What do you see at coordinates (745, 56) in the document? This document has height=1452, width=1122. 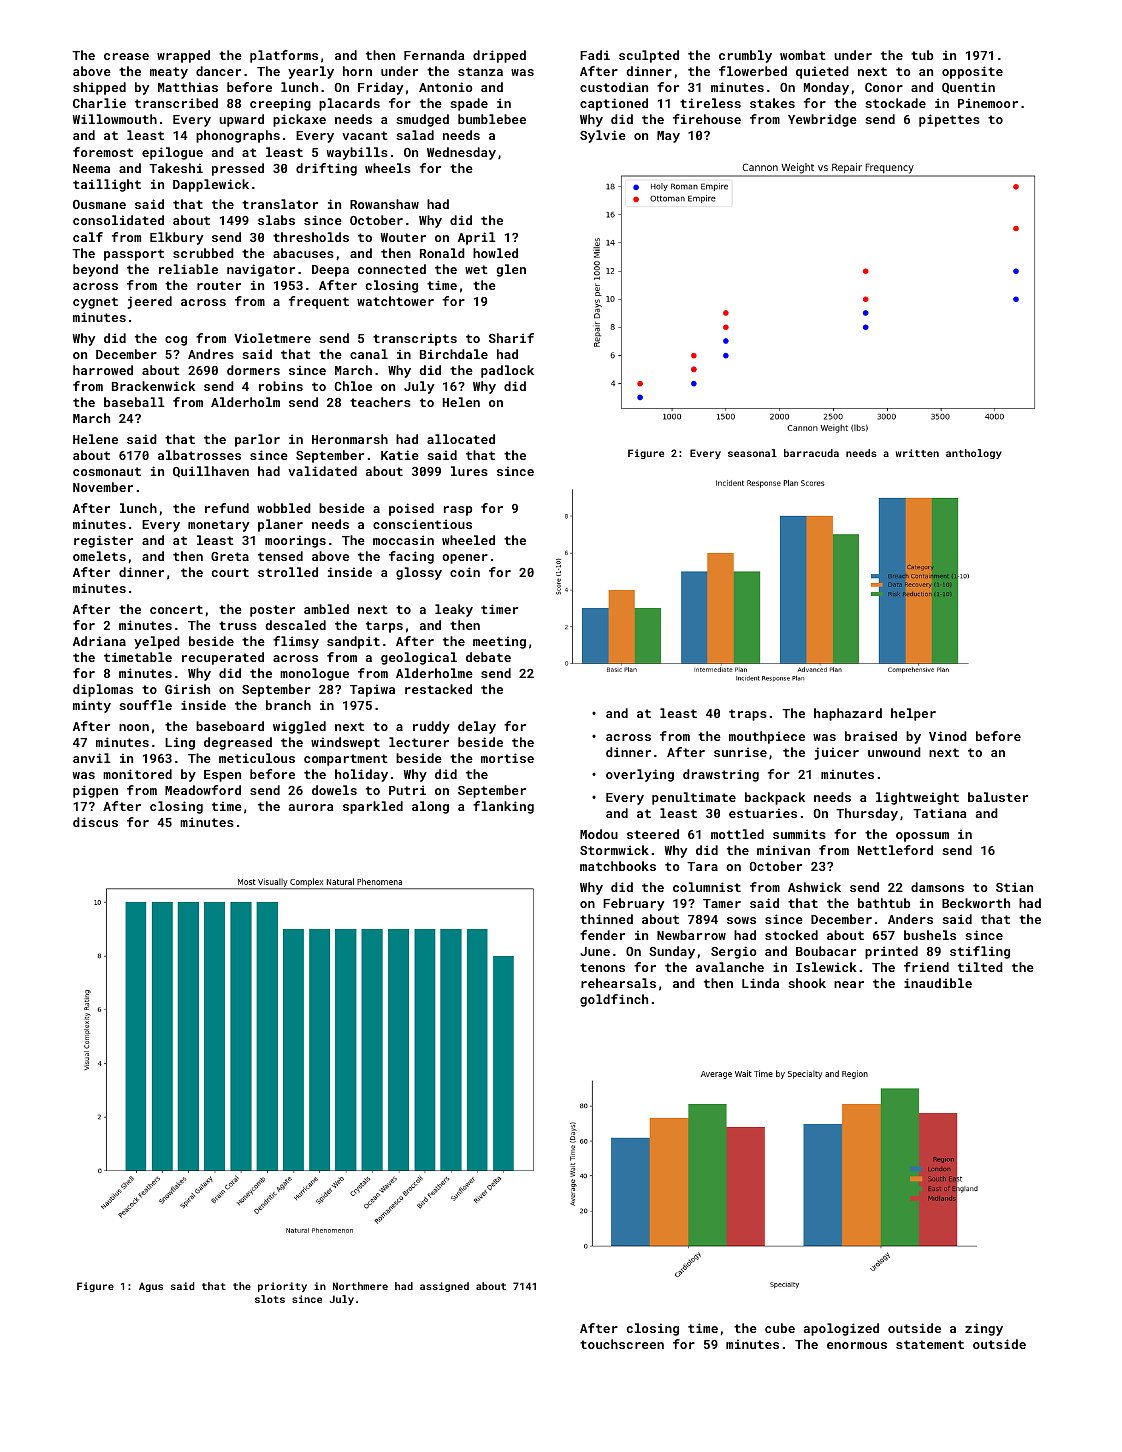 I see `crumbly` at bounding box center [745, 56].
